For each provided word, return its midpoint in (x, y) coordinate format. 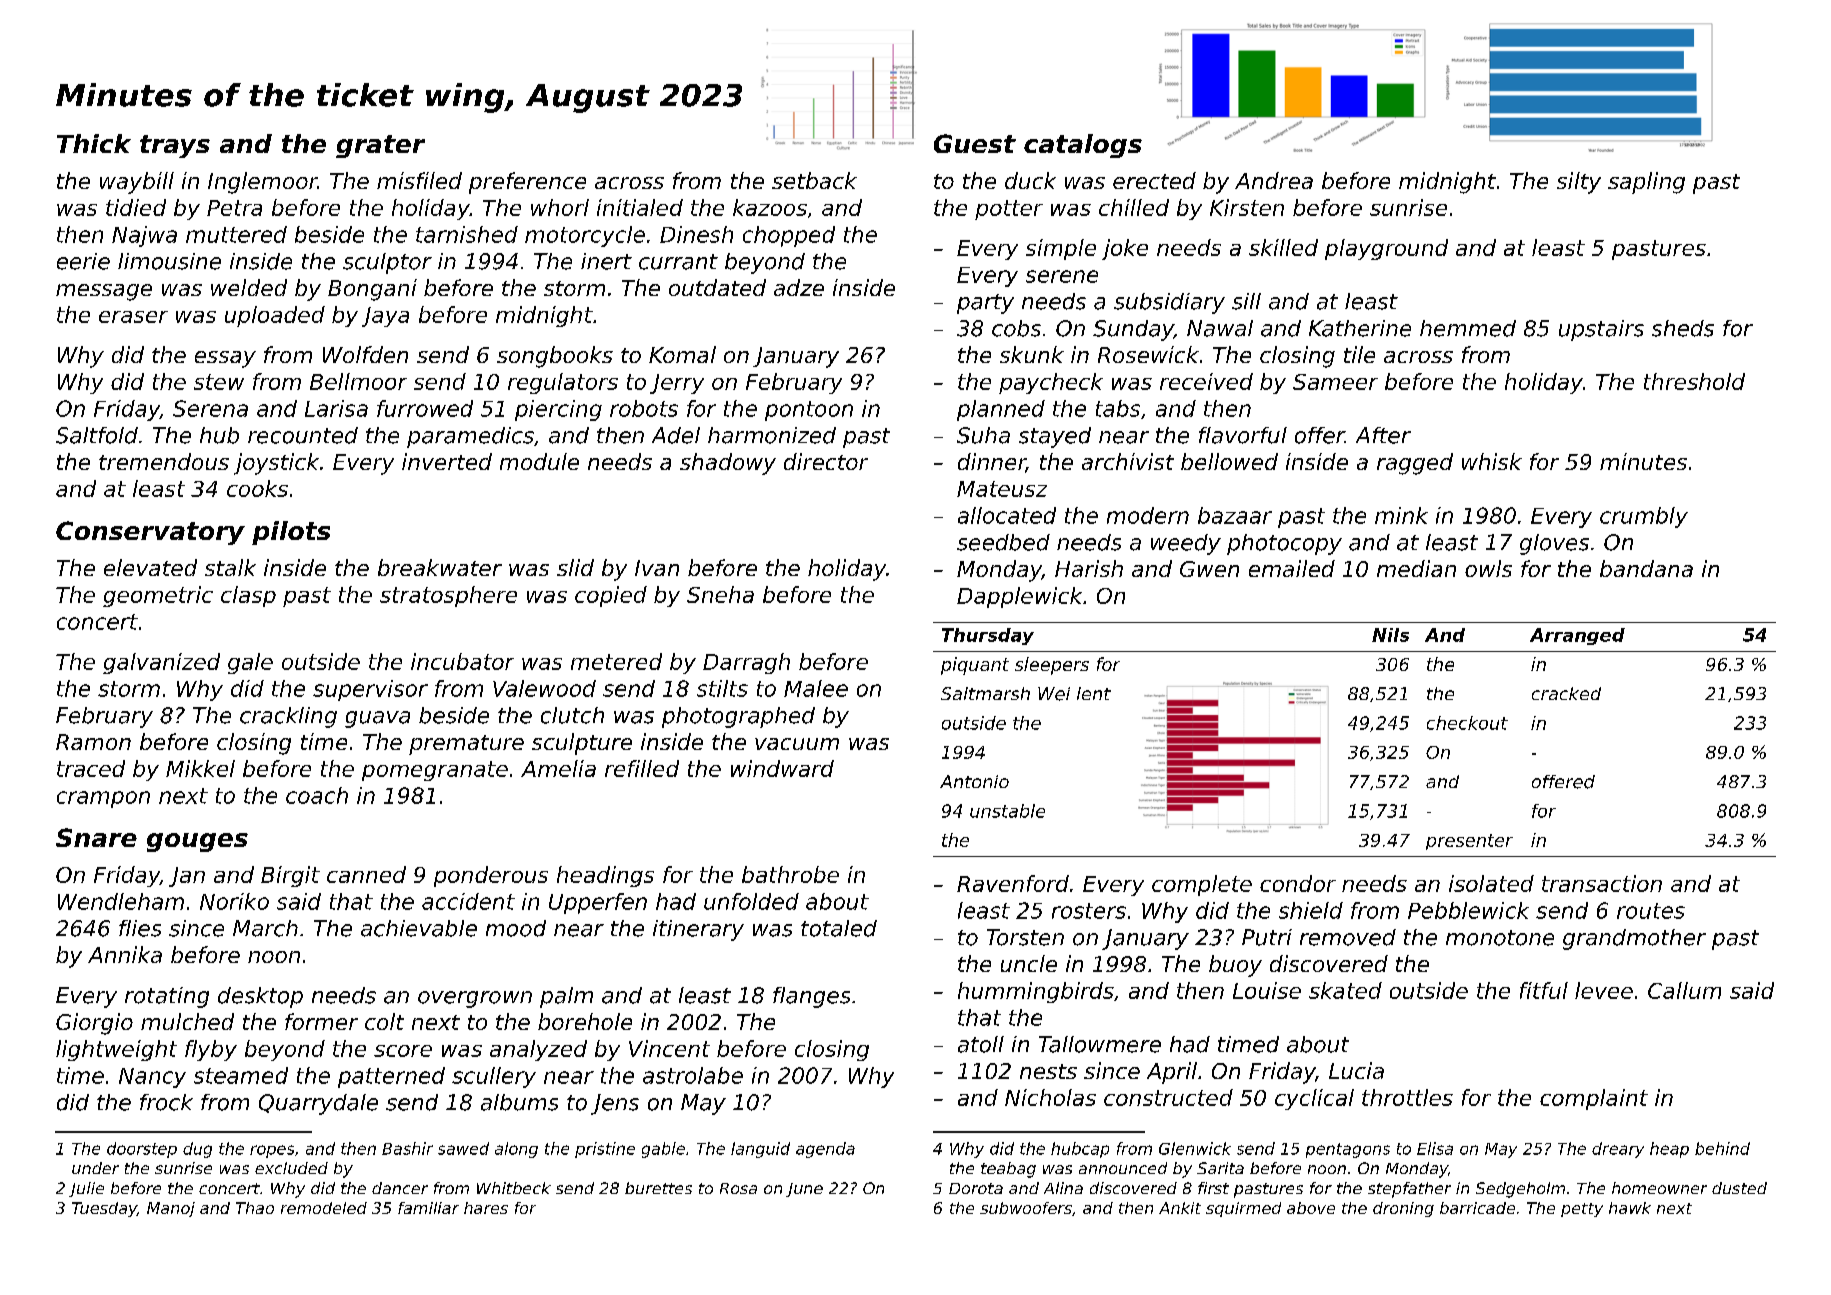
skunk (1032, 354)
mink (1401, 515)
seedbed (1003, 542)
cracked (1566, 693)
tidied (136, 207)
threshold (1694, 381)
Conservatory (150, 533)
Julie (86, 1189)
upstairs (1601, 330)
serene (1062, 276)
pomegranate (435, 771)
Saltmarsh (985, 693)
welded (249, 287)
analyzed (538, 1050)
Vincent (669, 1048)
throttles (1407, 1097)
